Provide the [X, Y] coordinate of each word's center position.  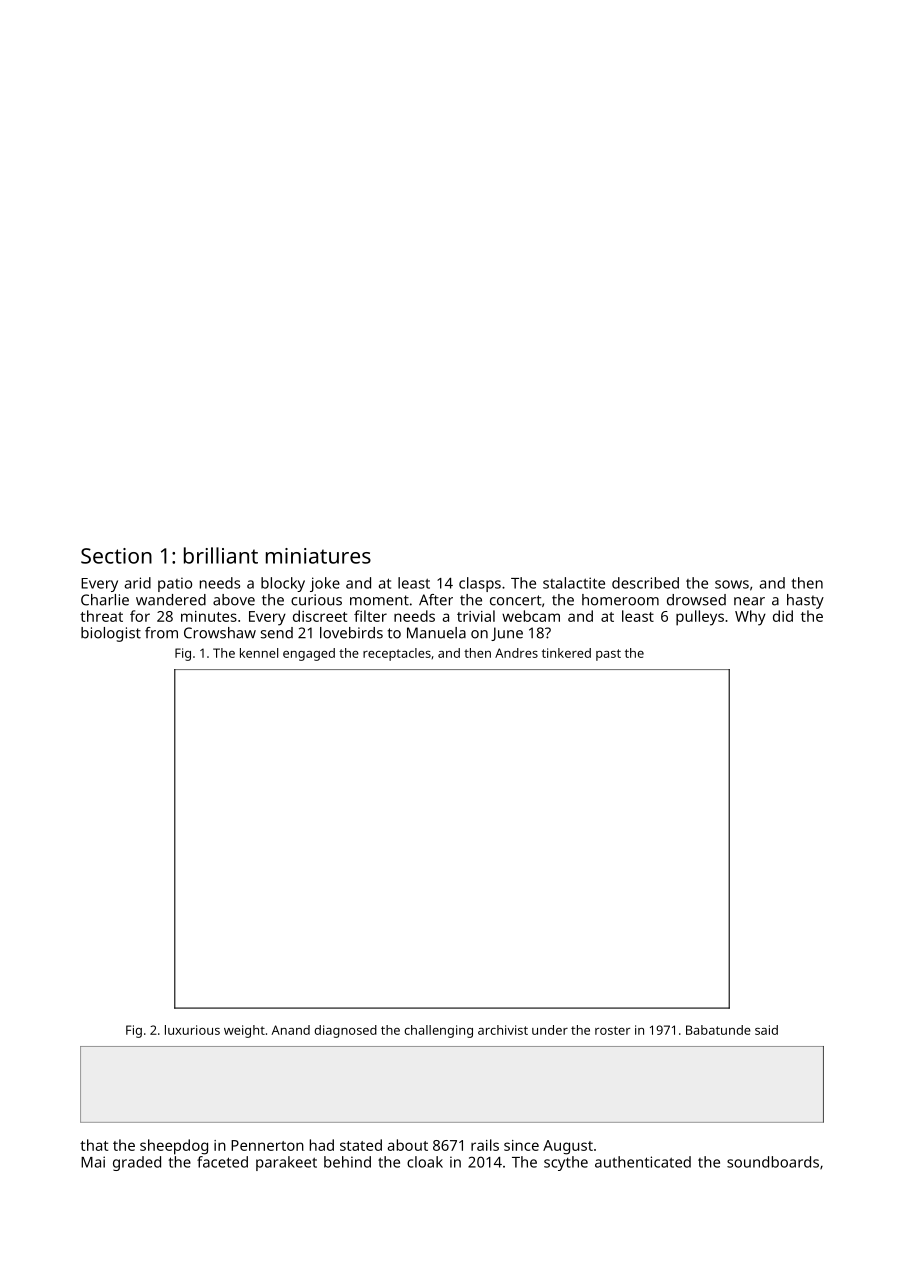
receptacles [397, 654]
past [608, 655]
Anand [290, 1030]
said [766, 1030]
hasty [805, 601]
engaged [309, 654]
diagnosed [345, 1031]
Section [116, 556]
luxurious [192, 1030]
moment [379, 600]
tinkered [566, 653]
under [550, 1030]
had [322, 1145]
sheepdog [174, 1147]
